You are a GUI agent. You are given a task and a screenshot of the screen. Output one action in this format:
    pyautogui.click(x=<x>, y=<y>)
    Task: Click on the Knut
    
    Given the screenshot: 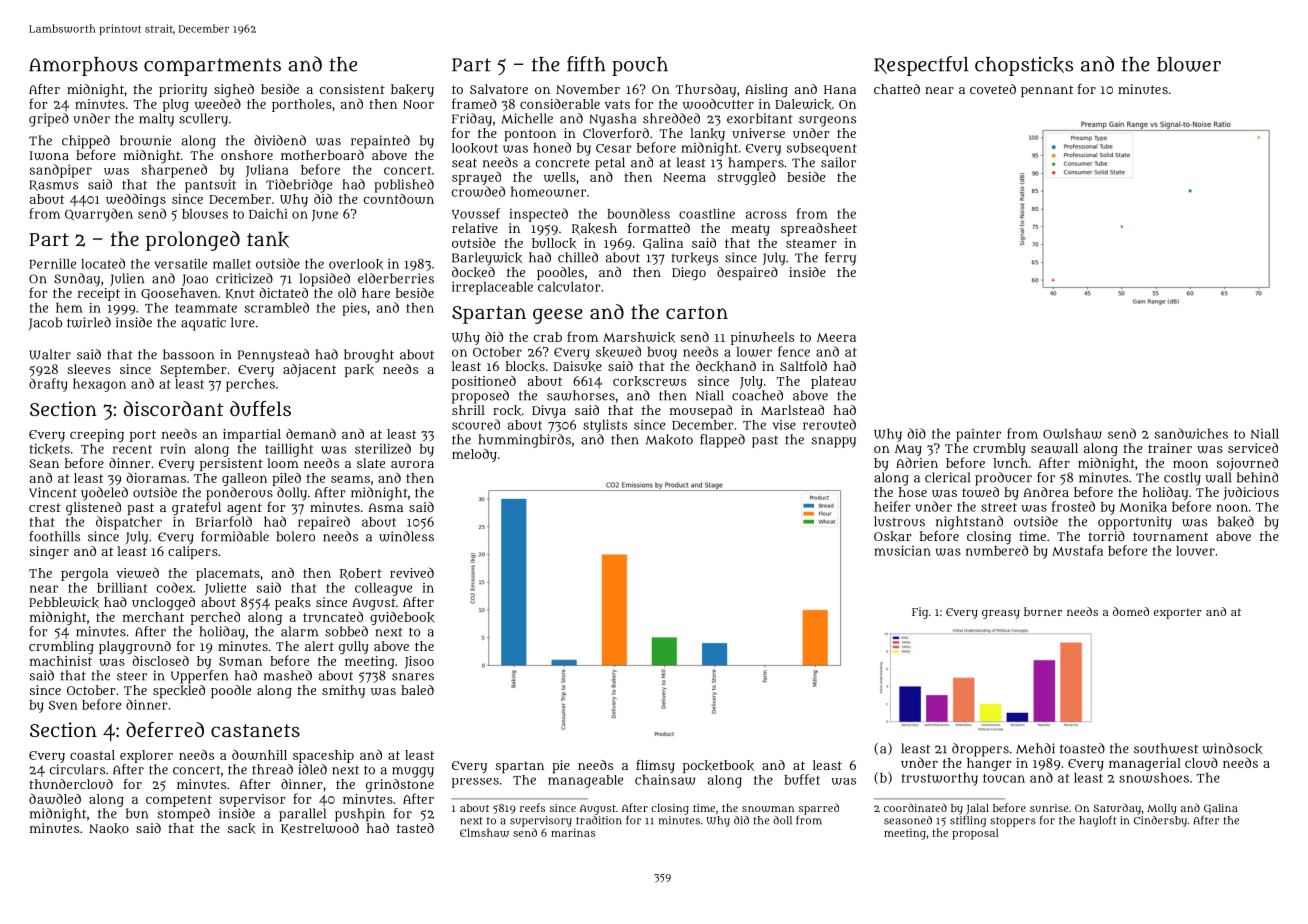 What is the action you would take?
    pyautogui.click(x=240, y=294)
